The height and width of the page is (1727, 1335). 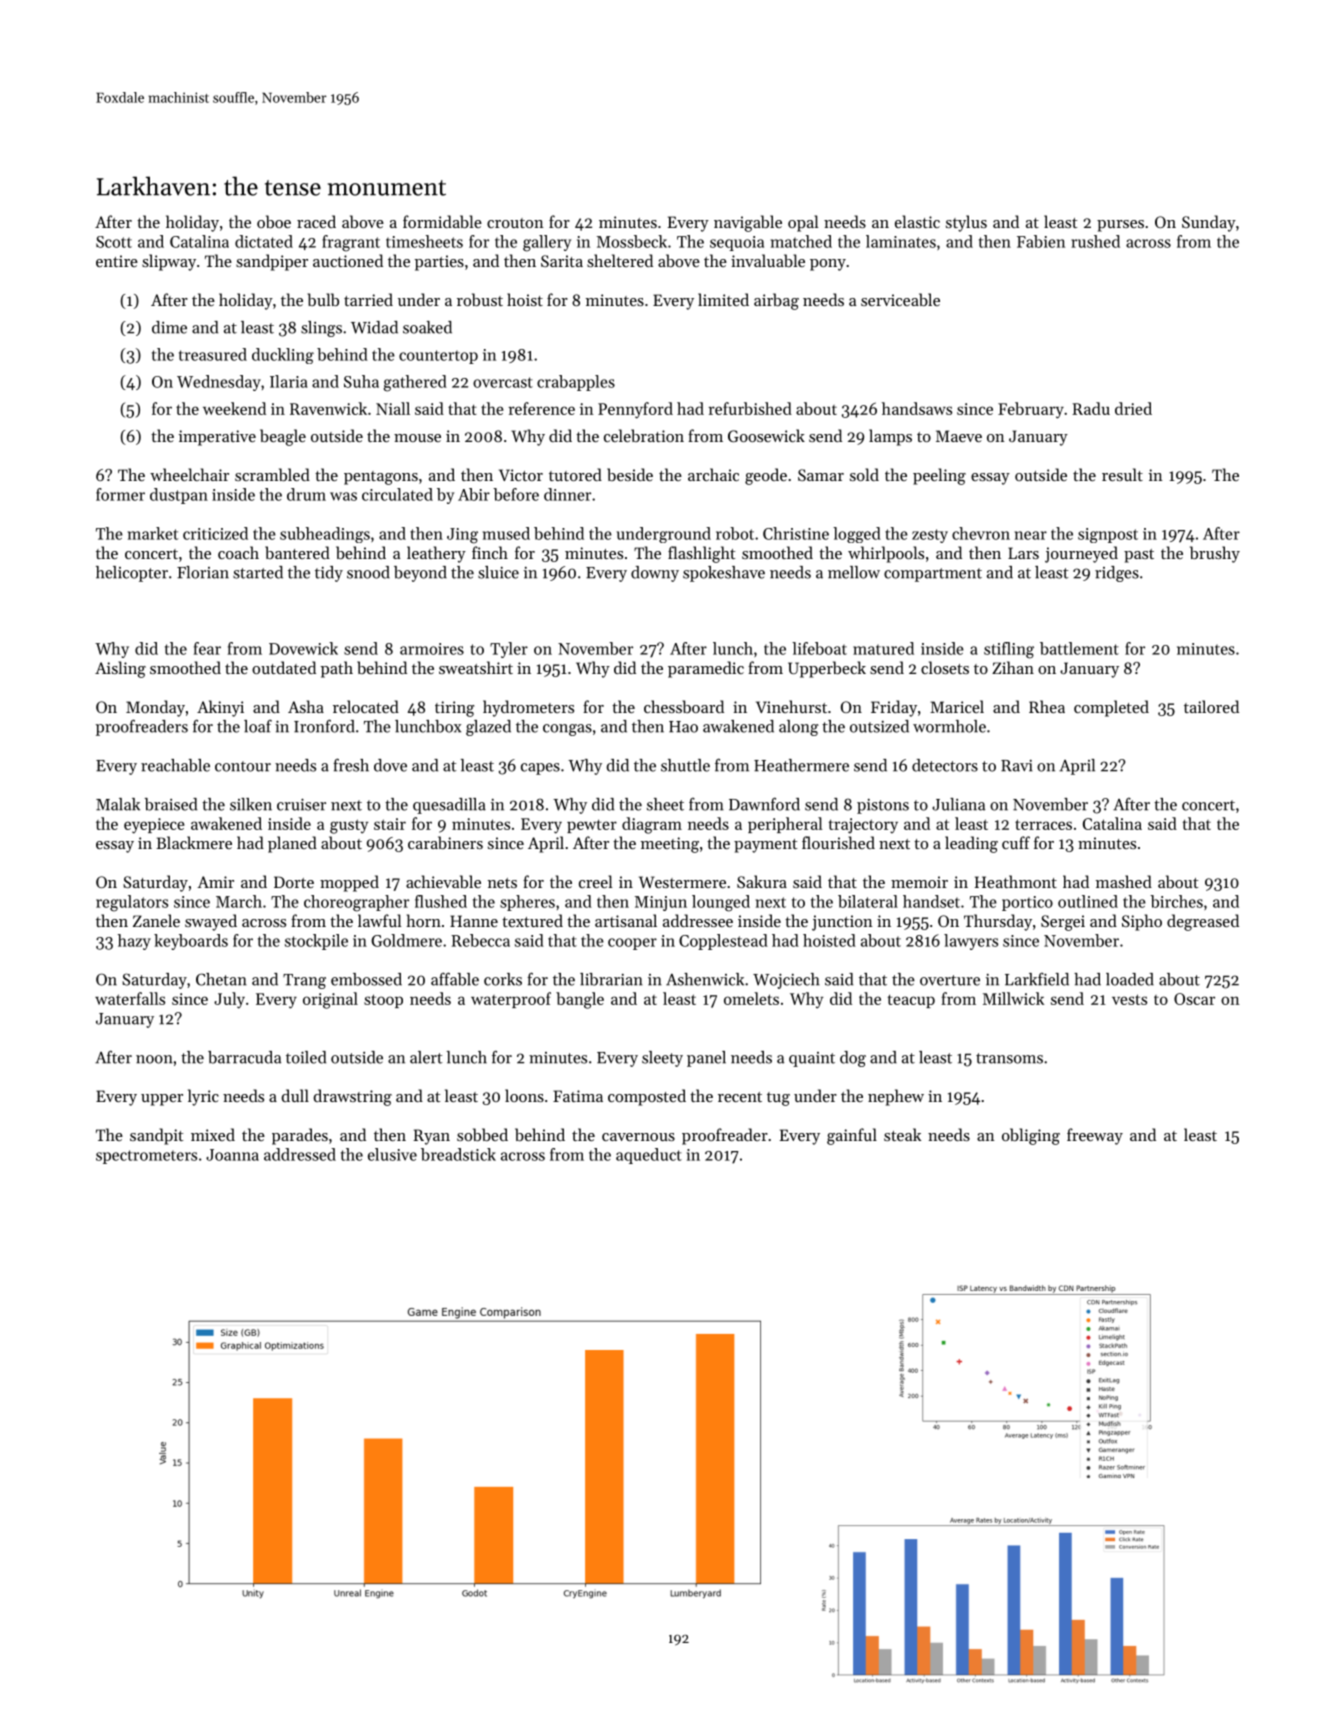 I want to click on Joanna, so click(x=232, y=1155).
